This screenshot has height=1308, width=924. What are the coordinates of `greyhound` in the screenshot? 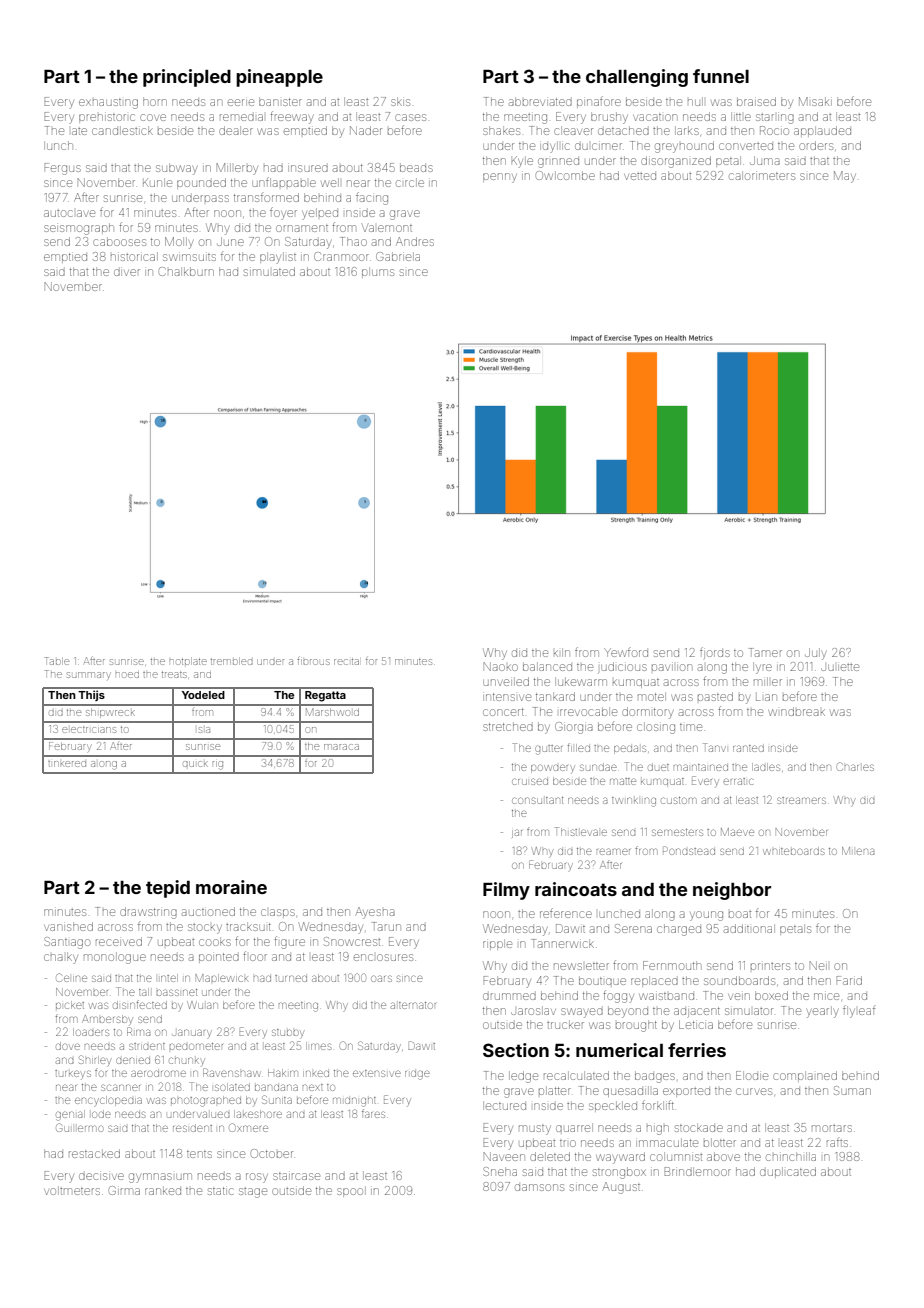 It's located at (684, 147).
